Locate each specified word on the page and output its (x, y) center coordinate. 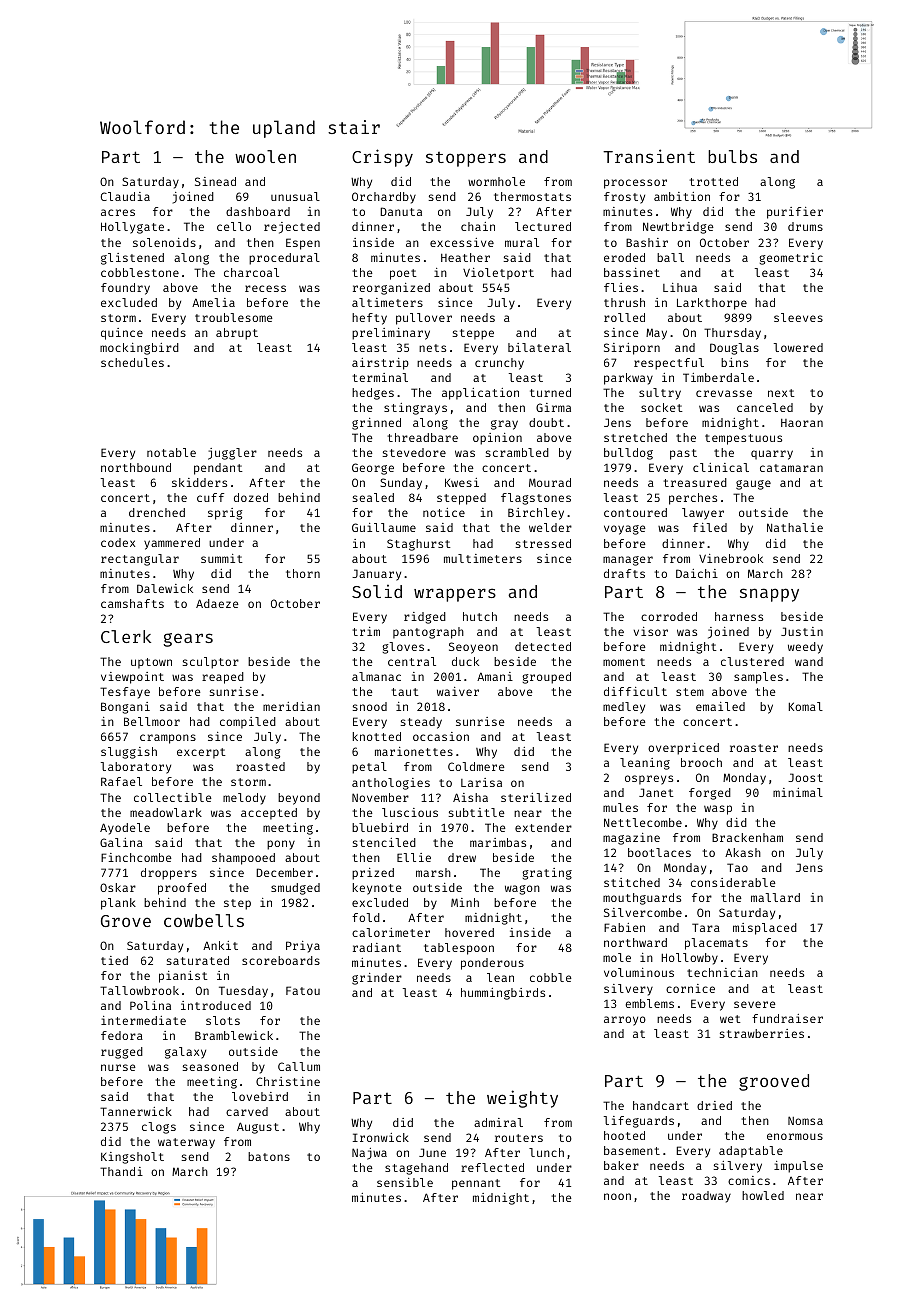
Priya (303, 947)
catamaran (791, 468)
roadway (706, 1197)
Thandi (121, 1171)
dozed (251, 497)
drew (462, 857)
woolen (265, 156)
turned (550, 392)
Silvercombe (643, 912)
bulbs (732, 156)
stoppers (466, 159)
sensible (405, 1182)
